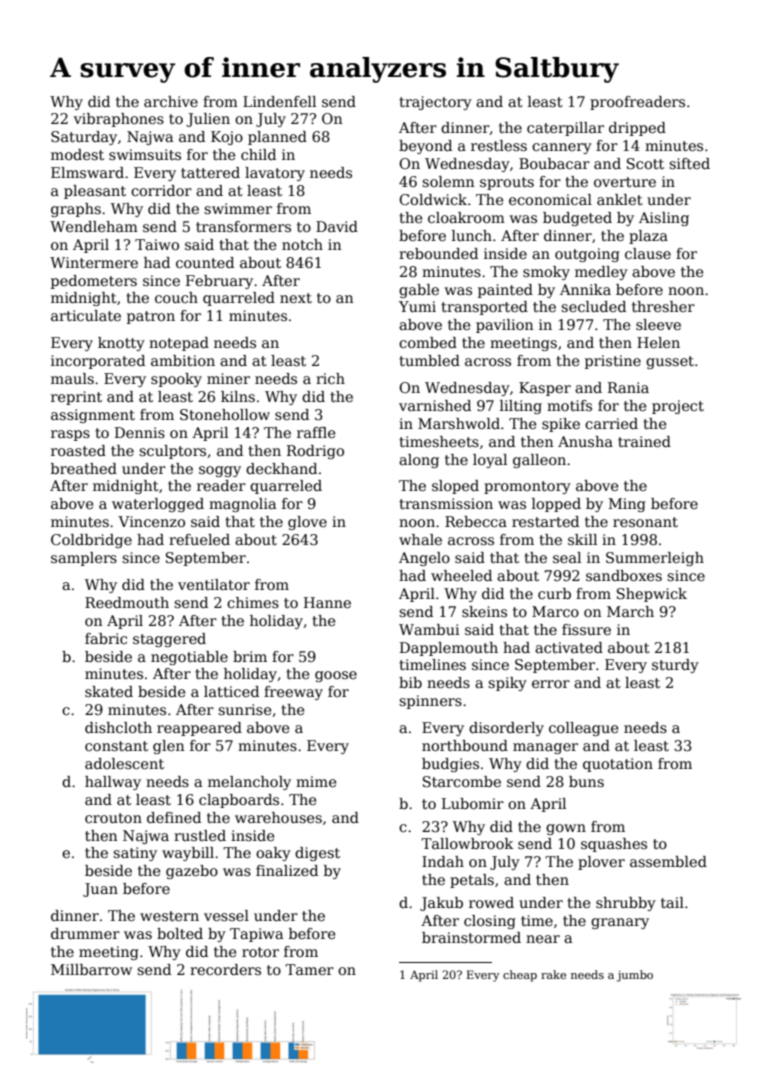  What do you see at coordinates (171, 101) in the screenshot?
I see `archive` at bounding box center [171, 101].
